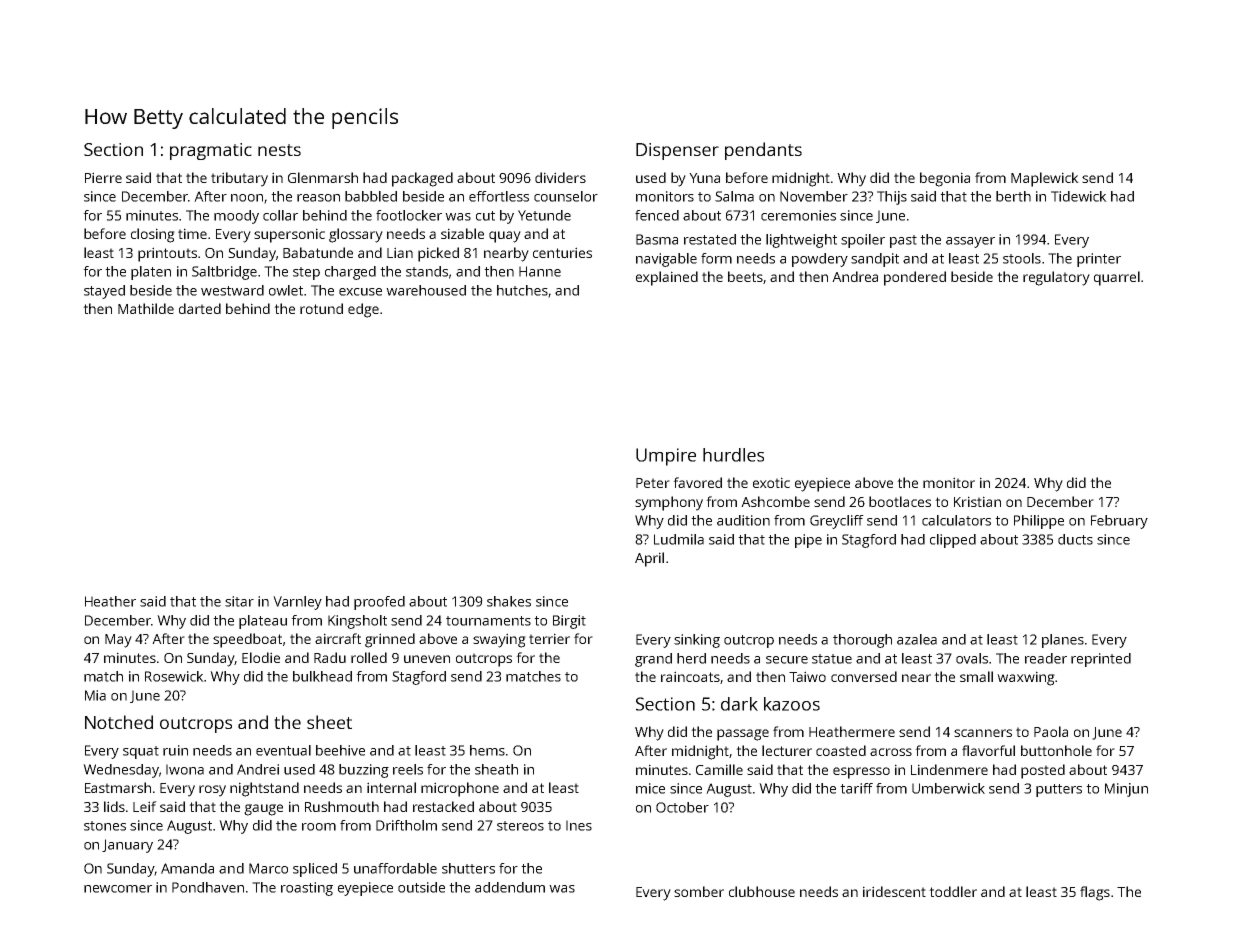 This image has height=952, width=1233. I want to click on sitar, so click(239, 601).
